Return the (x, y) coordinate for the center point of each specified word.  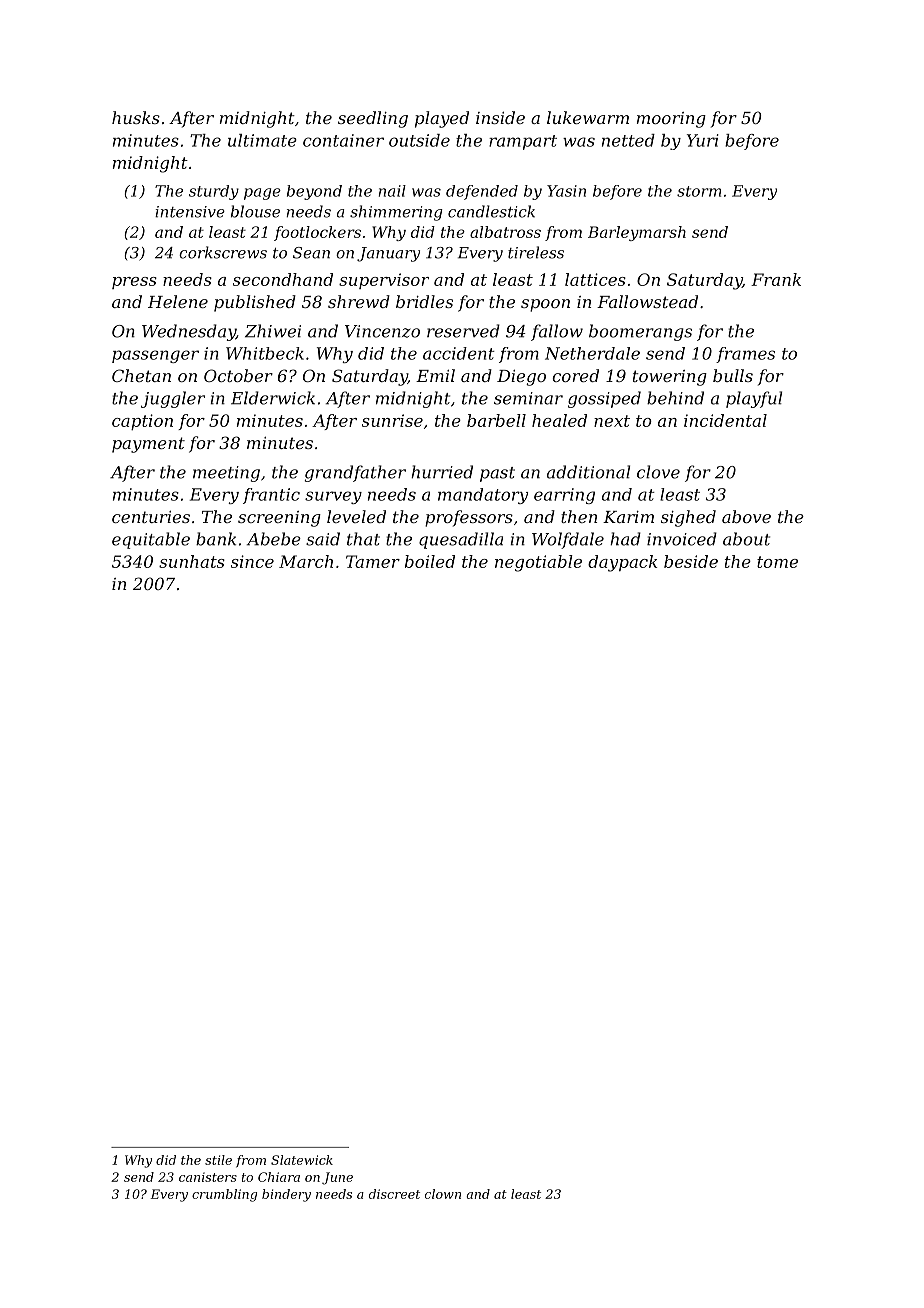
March (306, 561)
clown (443, 1194)
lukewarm (588, 117)
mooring (671, 120)
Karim (628, 517)
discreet (394, 1194)
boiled (430, 561)
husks (136, 117)
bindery (286, 1195)
